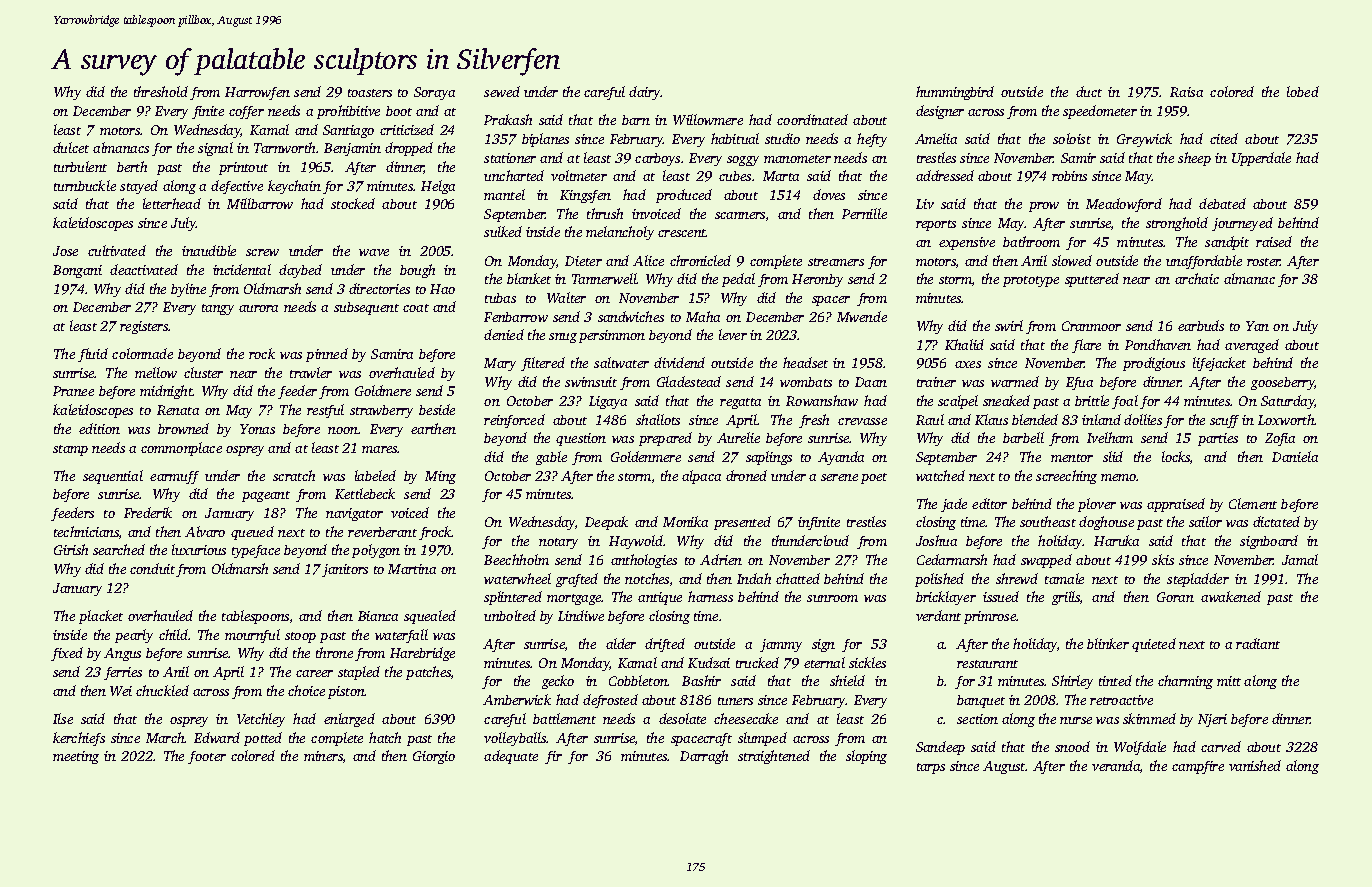  Describe the element at coordinates (645, 93) in the image. I see `dairy` at that location.
